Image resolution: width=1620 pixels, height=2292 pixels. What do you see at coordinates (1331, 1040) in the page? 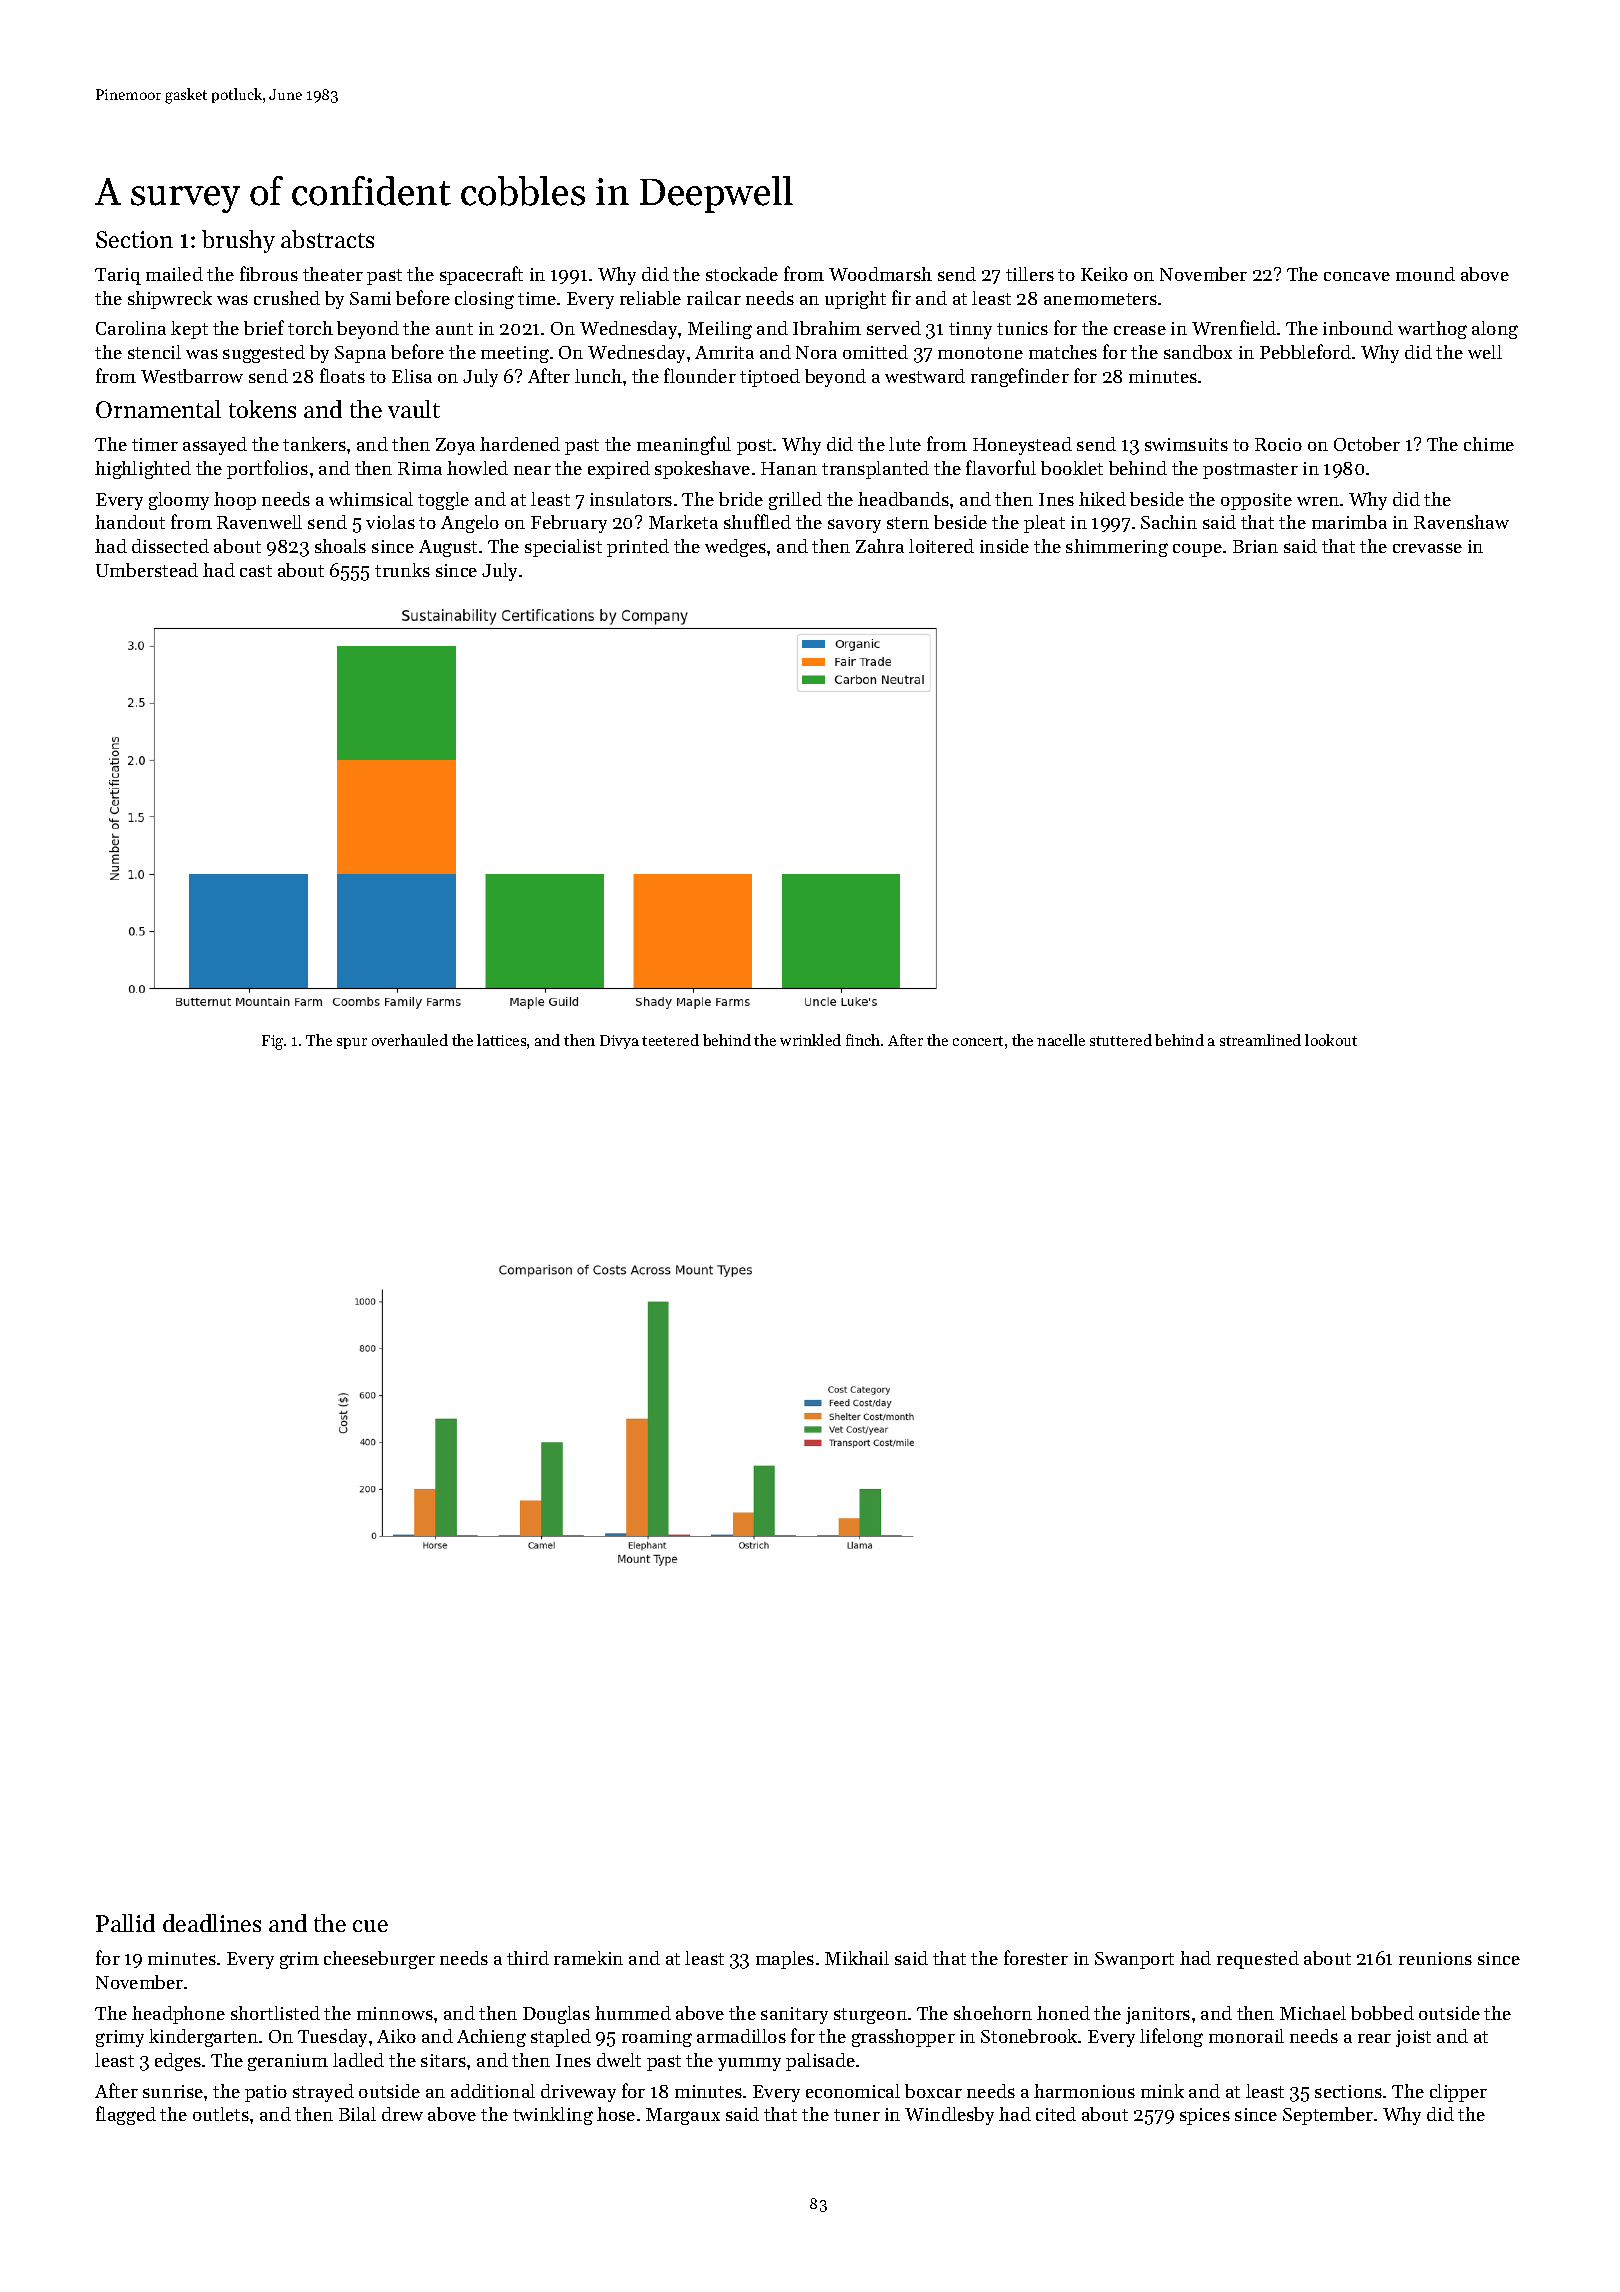
I see `lookout` at bounding box center [1331, 1040].
